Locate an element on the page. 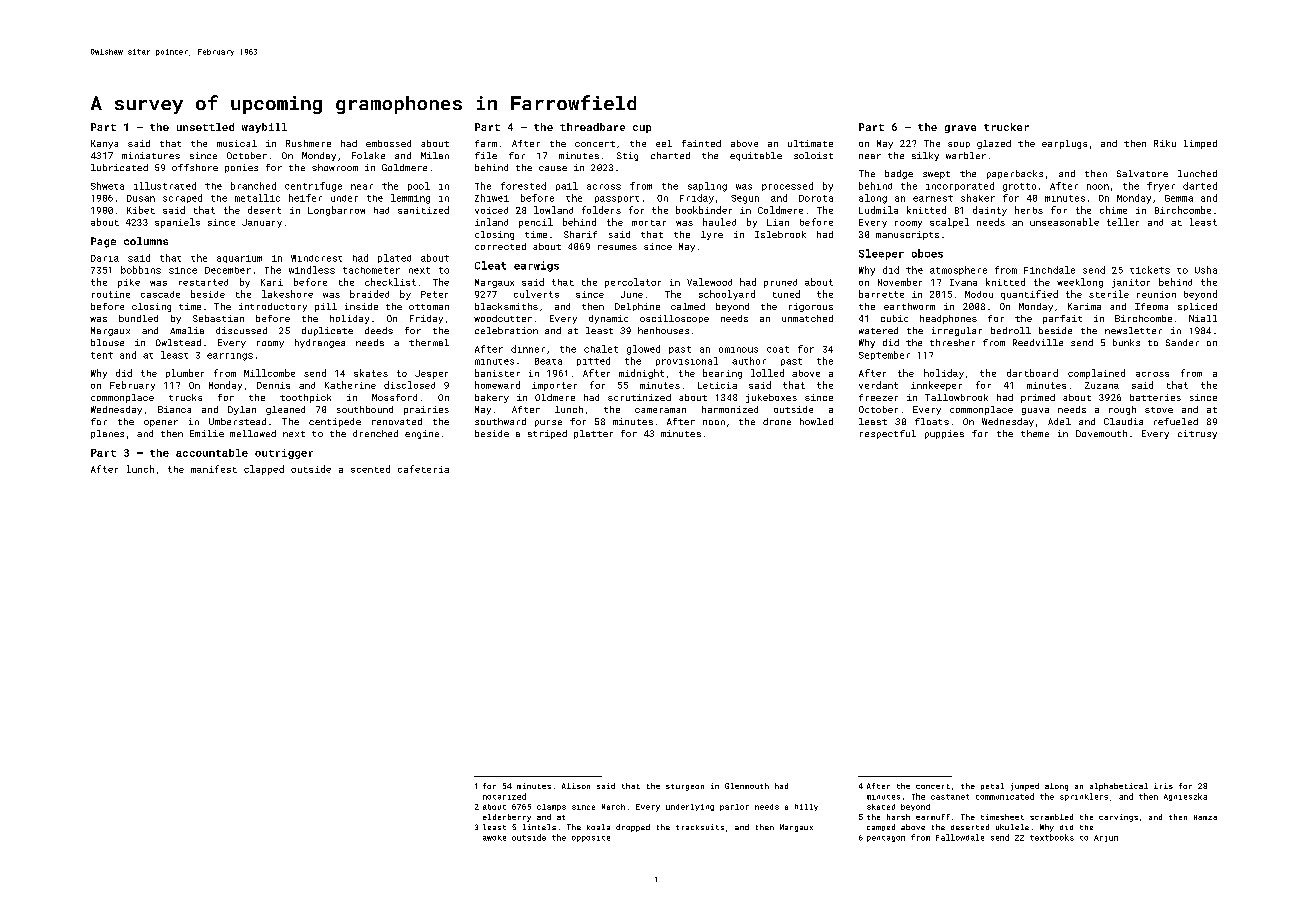  bakery is located at coordinates (492, 398).
